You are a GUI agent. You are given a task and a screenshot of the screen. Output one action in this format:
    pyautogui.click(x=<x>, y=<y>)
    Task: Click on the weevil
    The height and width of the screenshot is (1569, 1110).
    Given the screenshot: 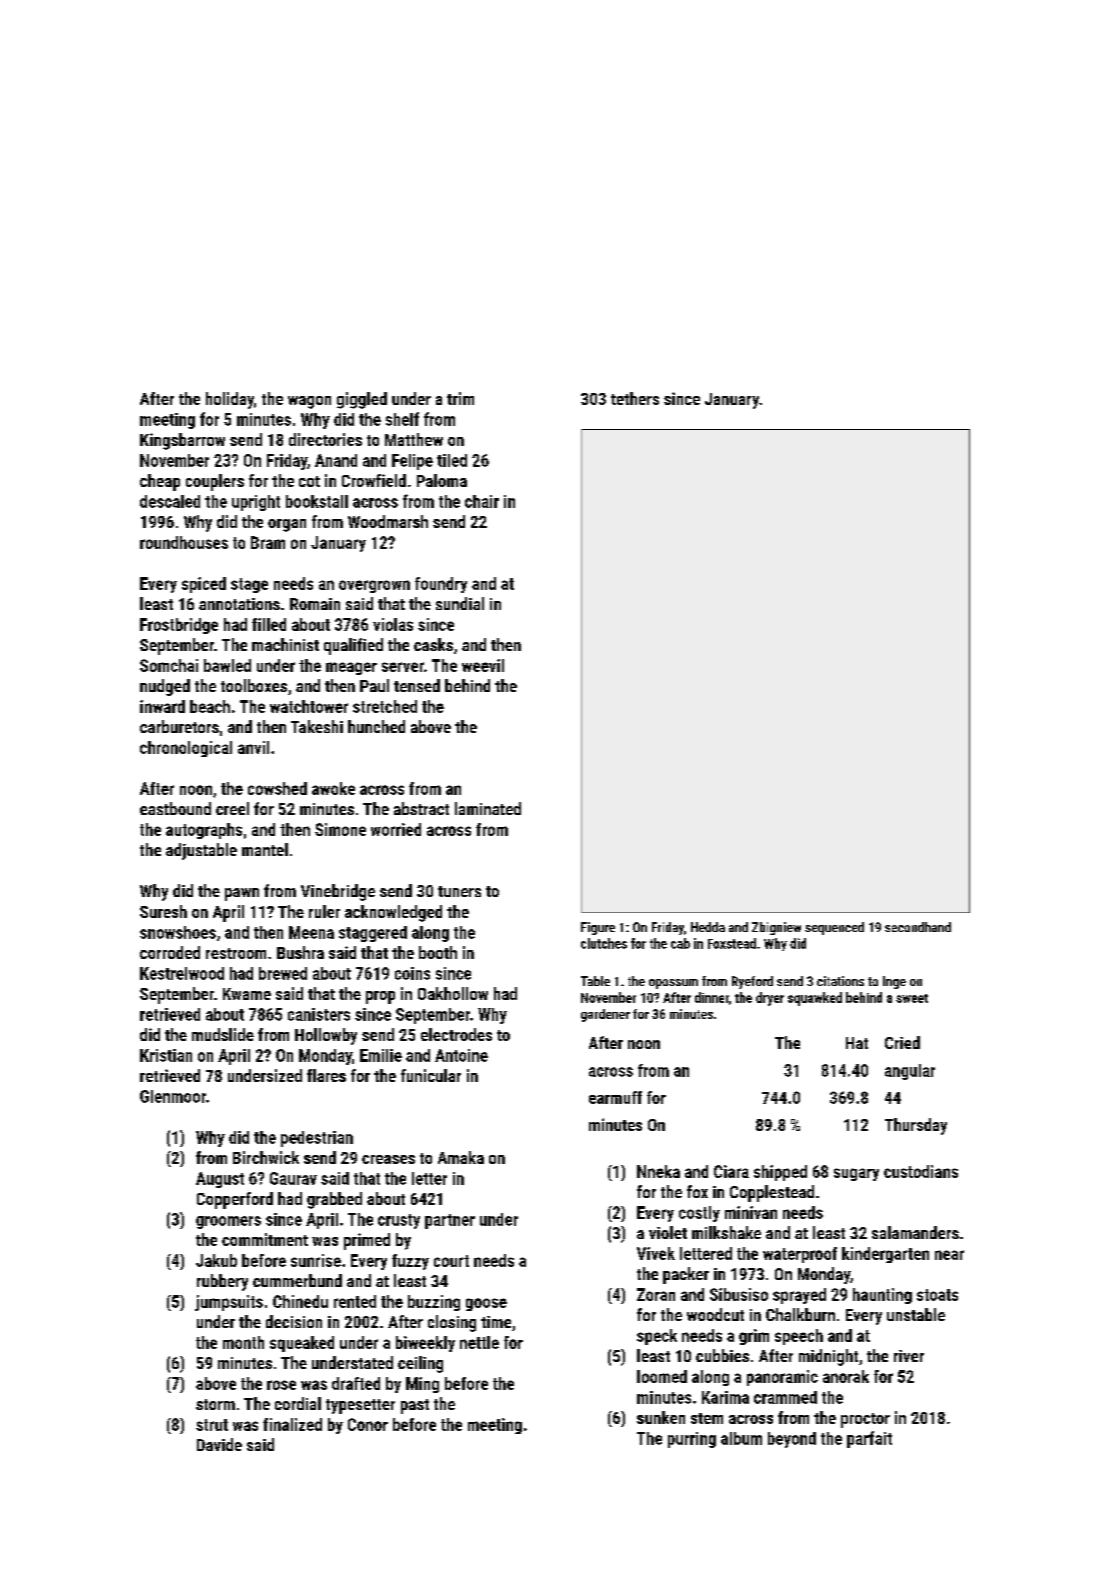 What is the action you would take?
    pyautogui.click(x=483, y=665)
